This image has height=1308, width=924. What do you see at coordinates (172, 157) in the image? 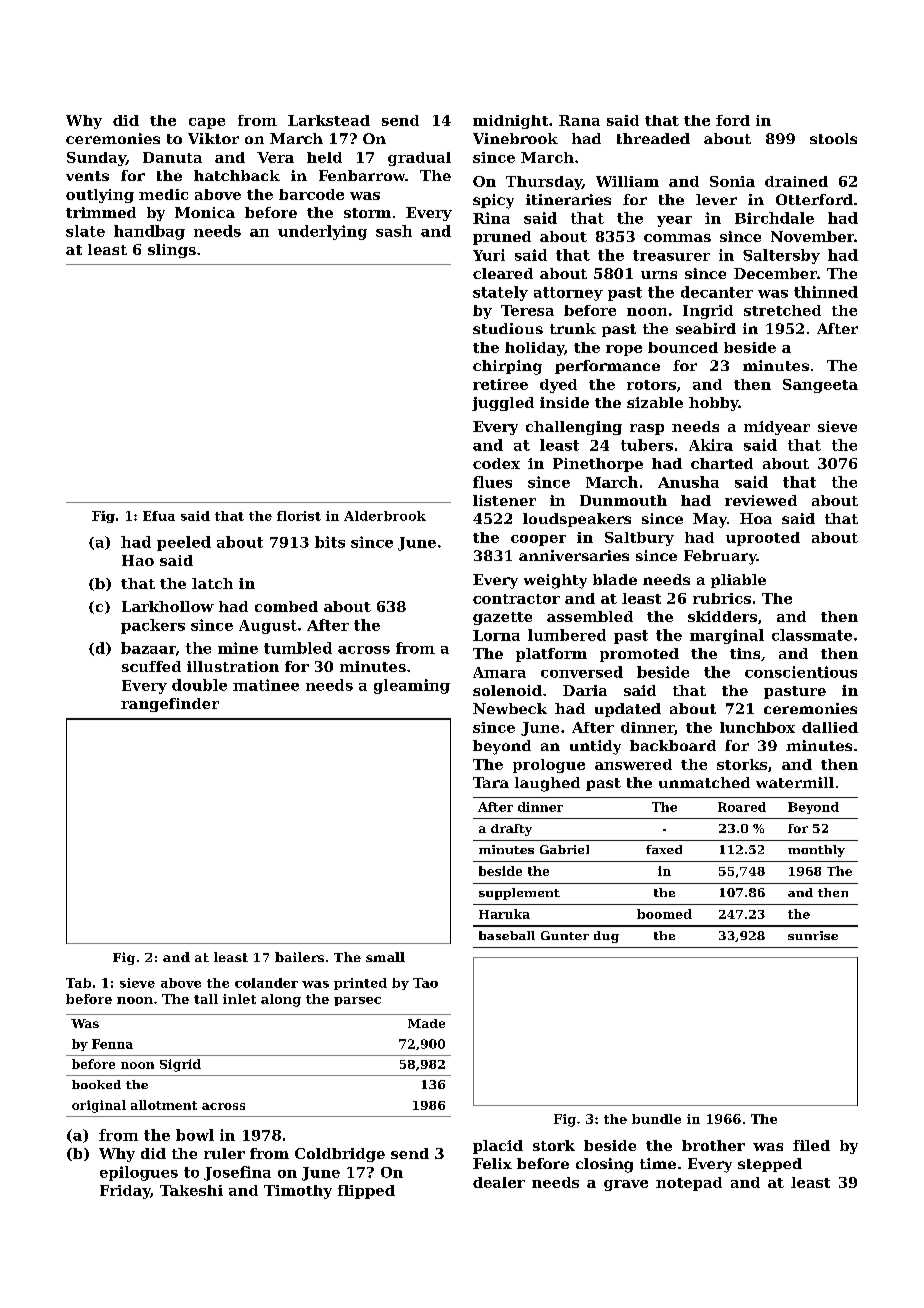
I see `Danuta` at bounding box center [172, 157].
